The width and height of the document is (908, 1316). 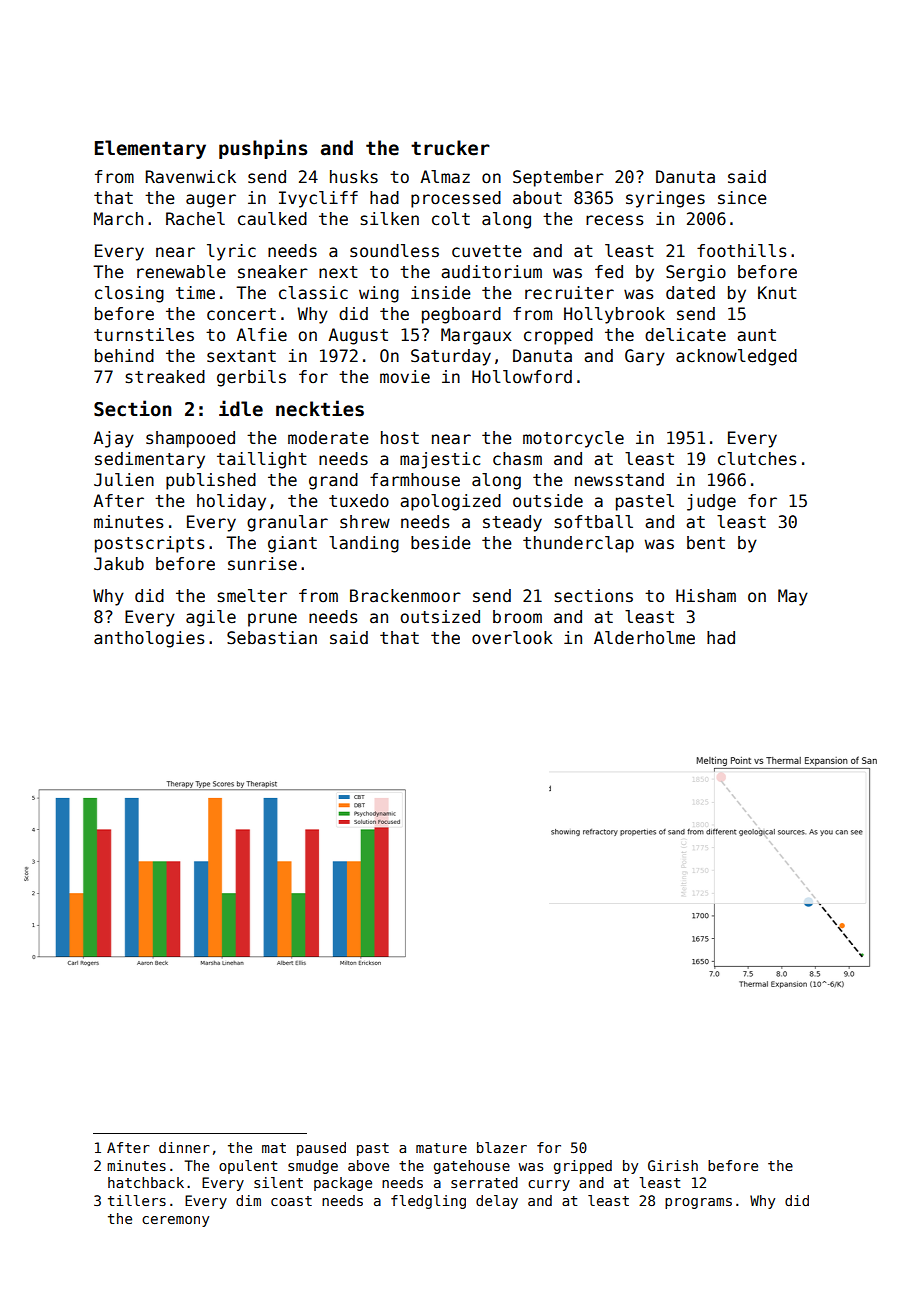 I want to click on judge, so click(x=711, y=502).
